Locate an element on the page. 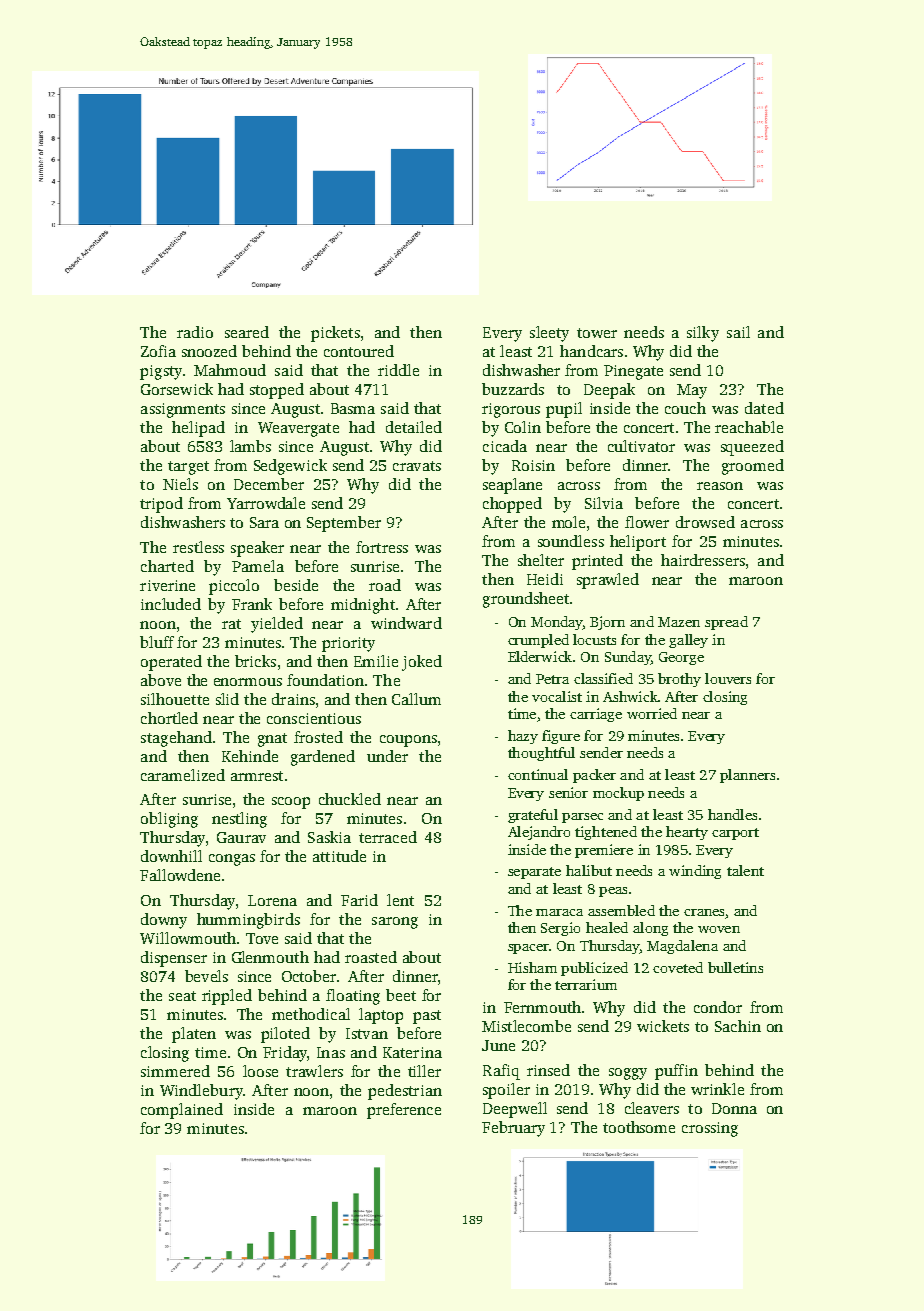 The height and width of the document is (1311, 924). Pinegate is located at coordinates (633, 372).
